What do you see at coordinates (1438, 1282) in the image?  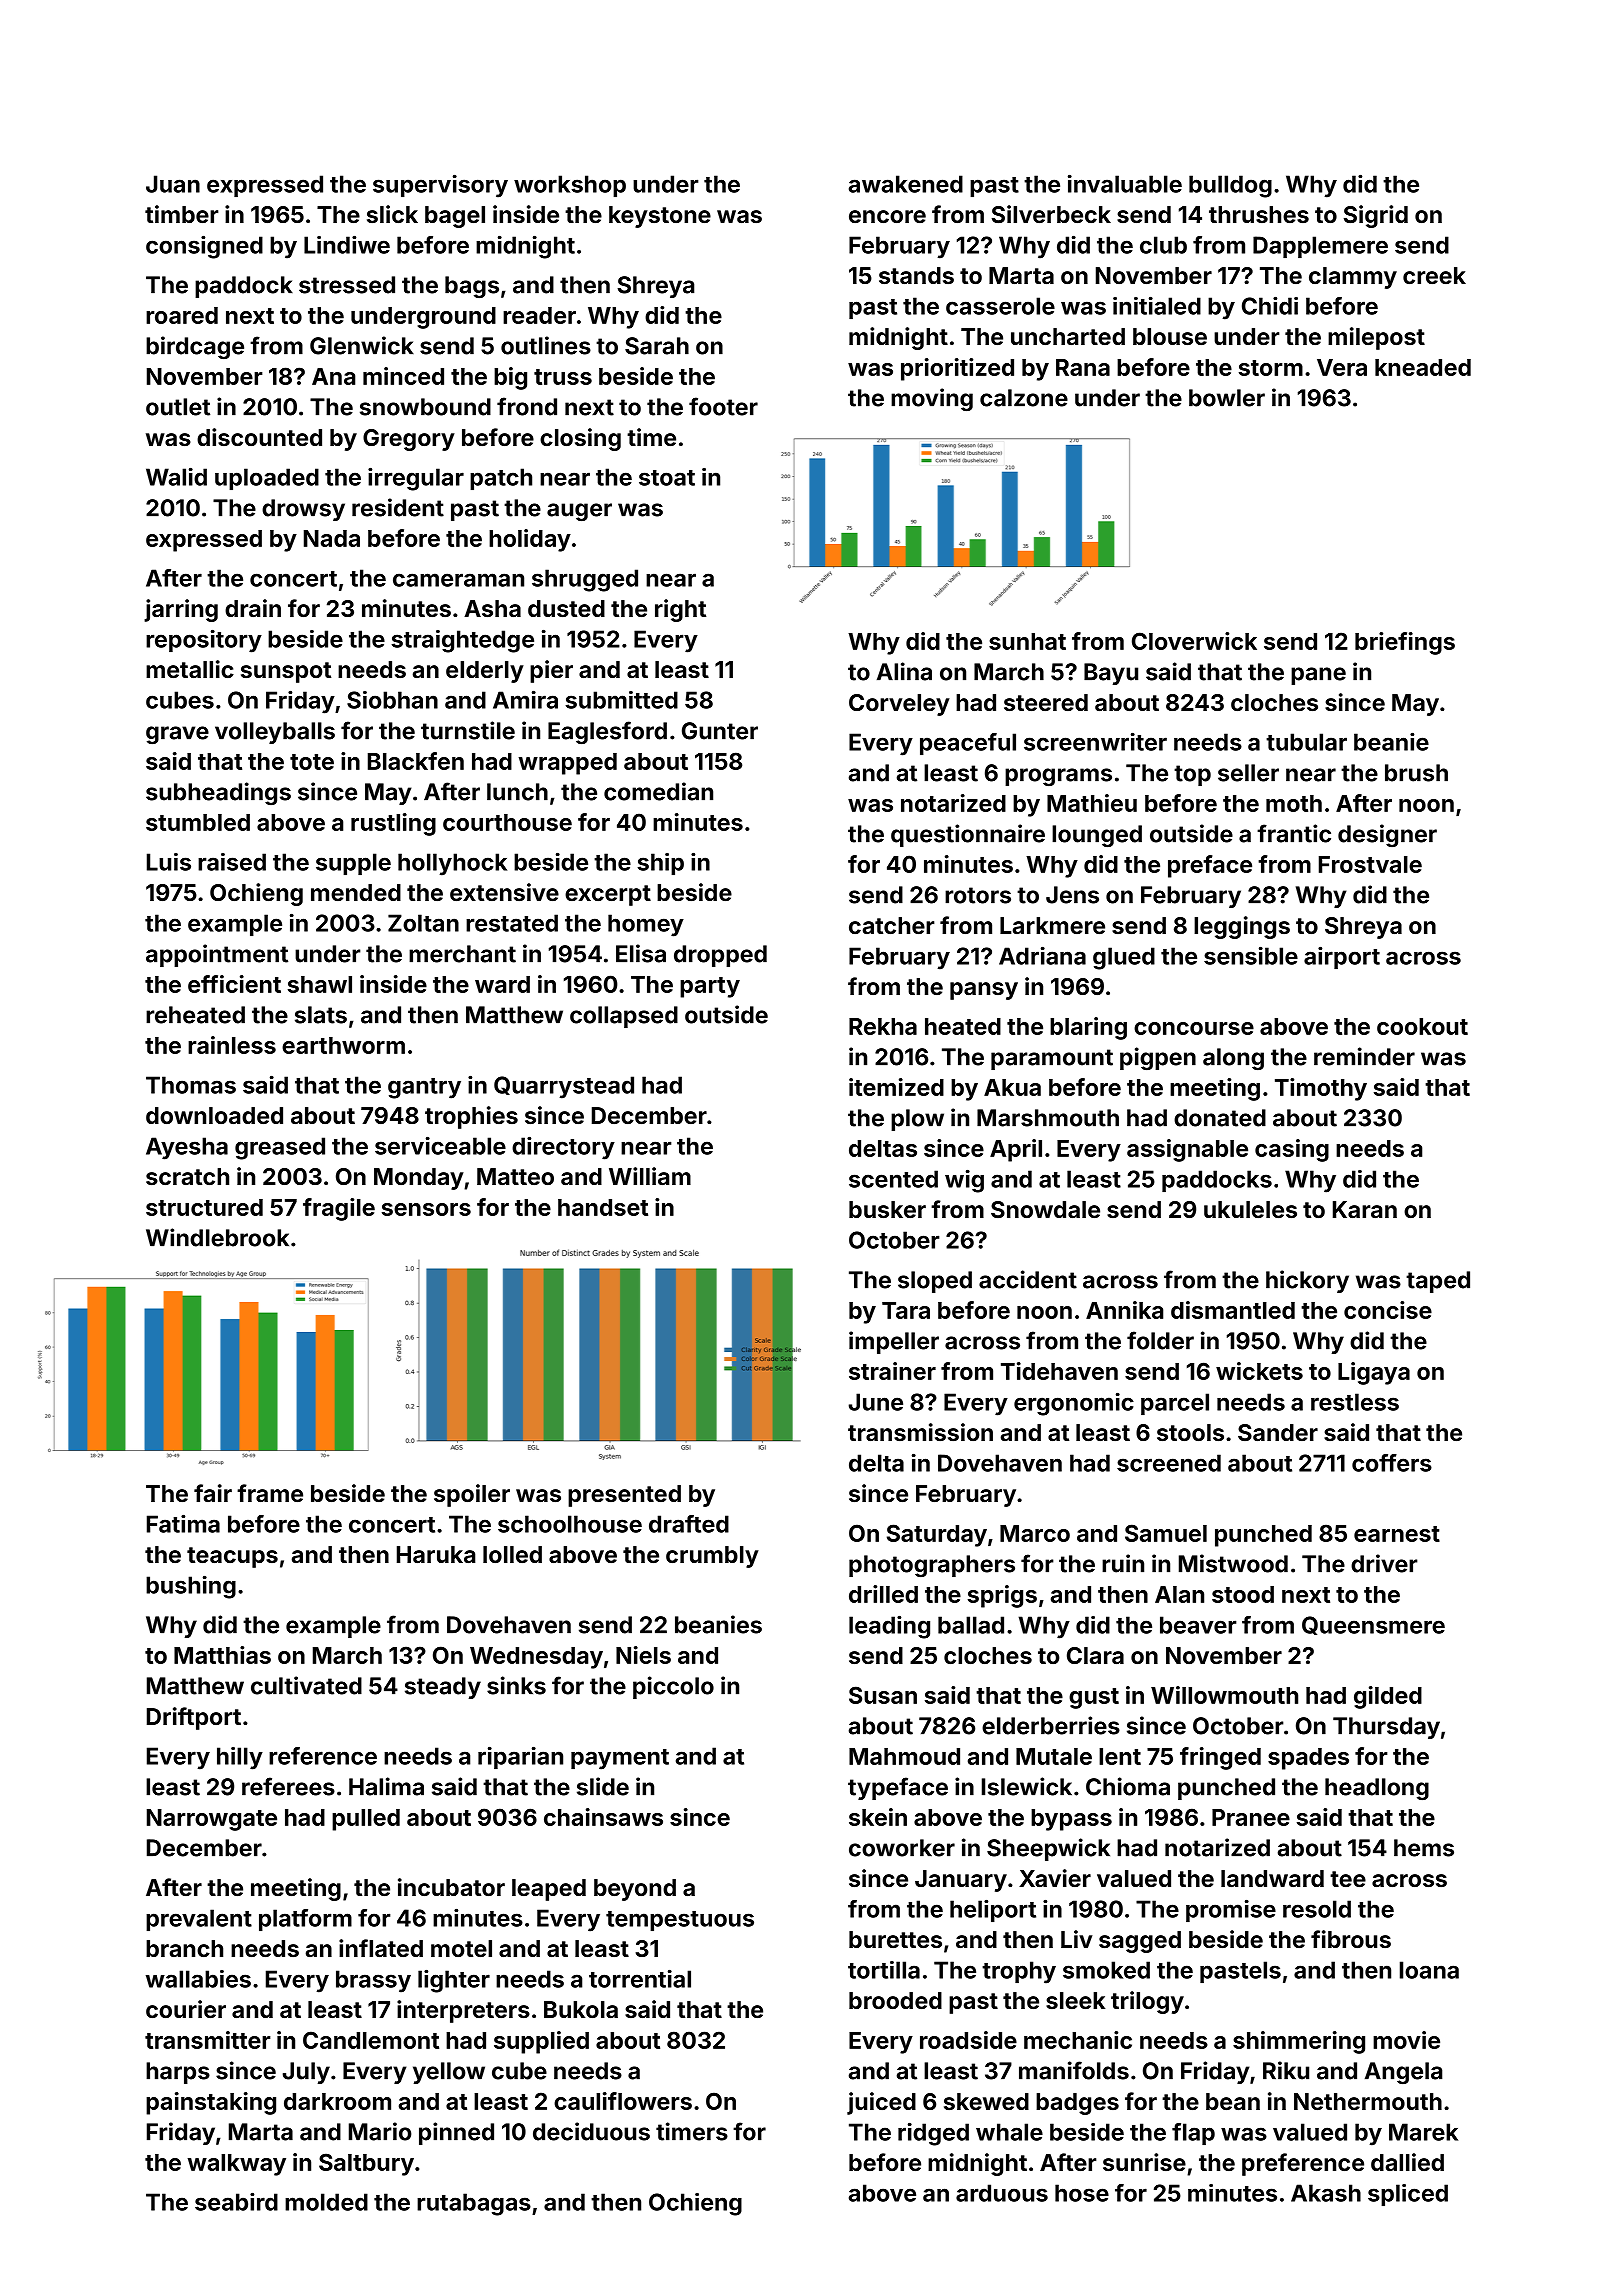 I see `taped` at bounding box center [1438, 1282].
